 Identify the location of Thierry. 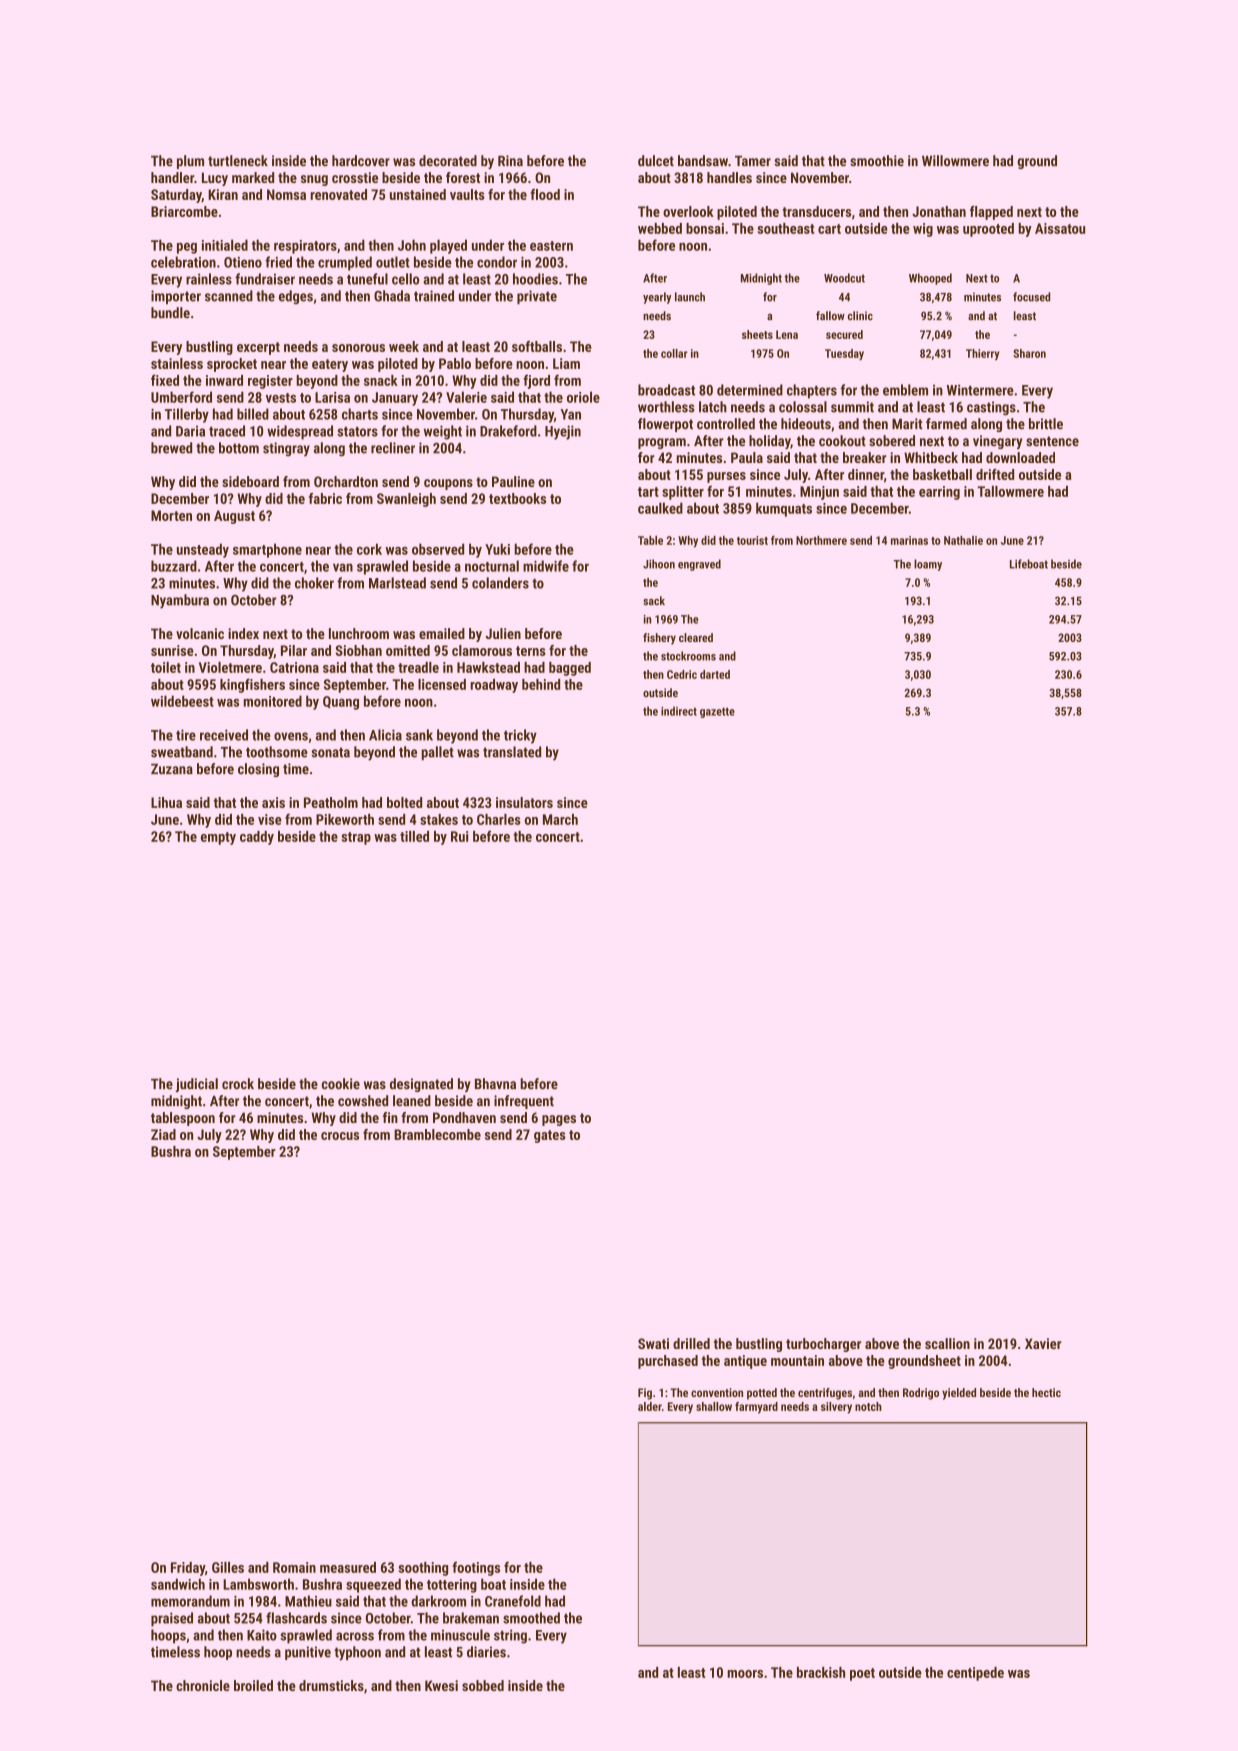
(982, 354).
